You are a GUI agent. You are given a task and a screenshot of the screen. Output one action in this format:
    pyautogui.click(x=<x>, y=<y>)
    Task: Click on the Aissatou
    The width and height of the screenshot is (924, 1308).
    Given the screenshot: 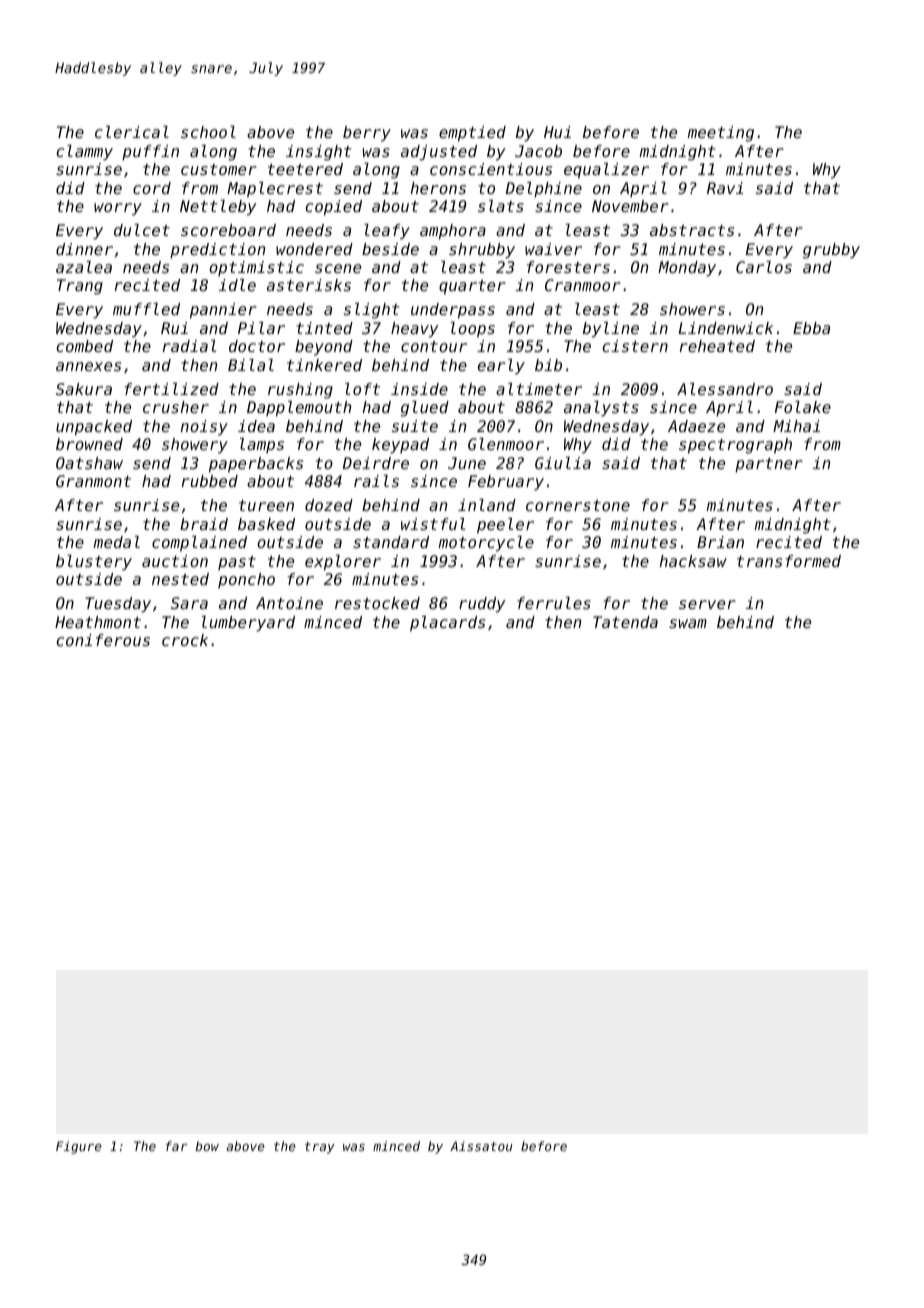 What is the action you would take?
    pyautogui.click(x=481, y=1146)
